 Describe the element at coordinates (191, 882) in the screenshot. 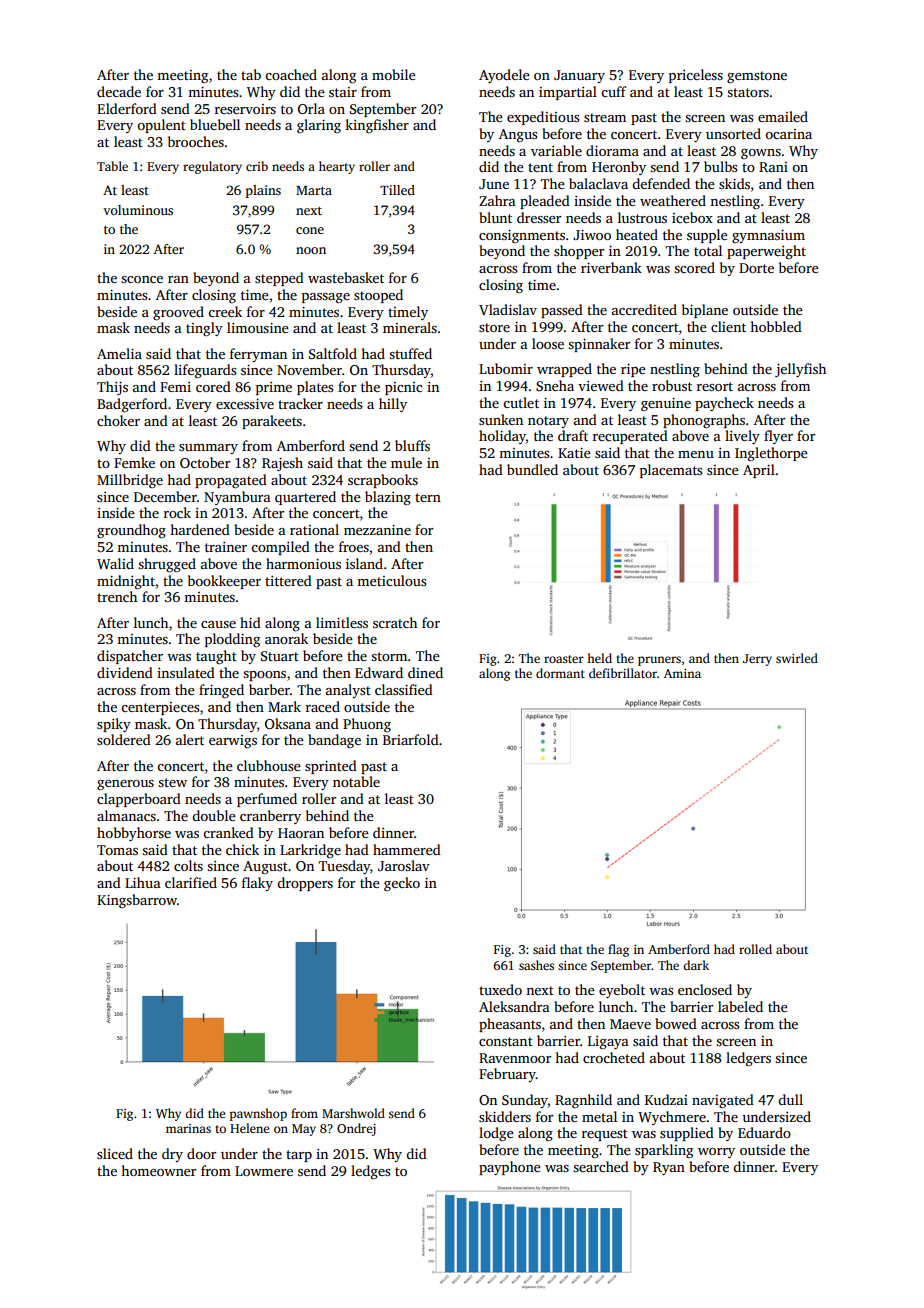

I see `clarified` at that location.
